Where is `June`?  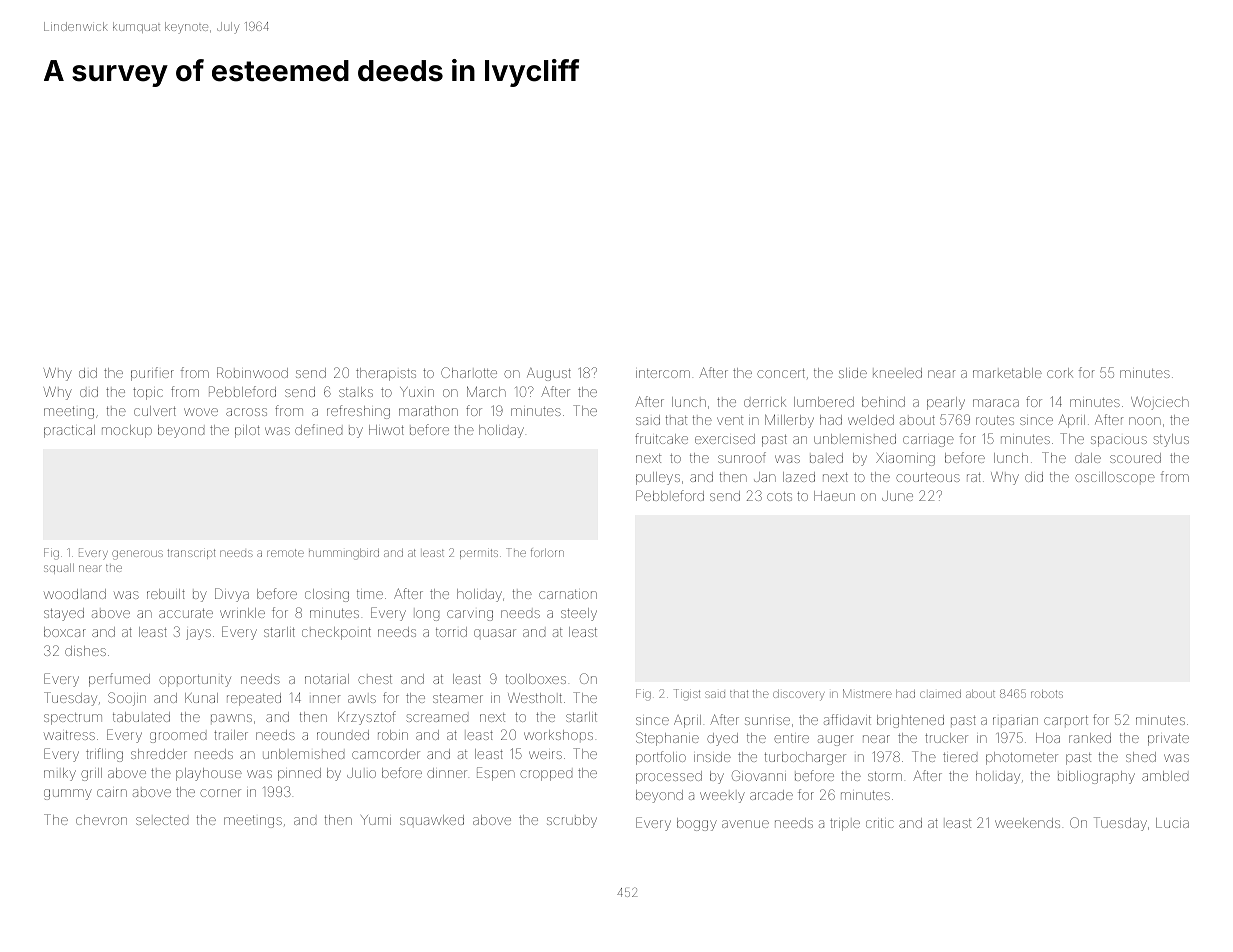
June is located at coordinates (897, 496).
